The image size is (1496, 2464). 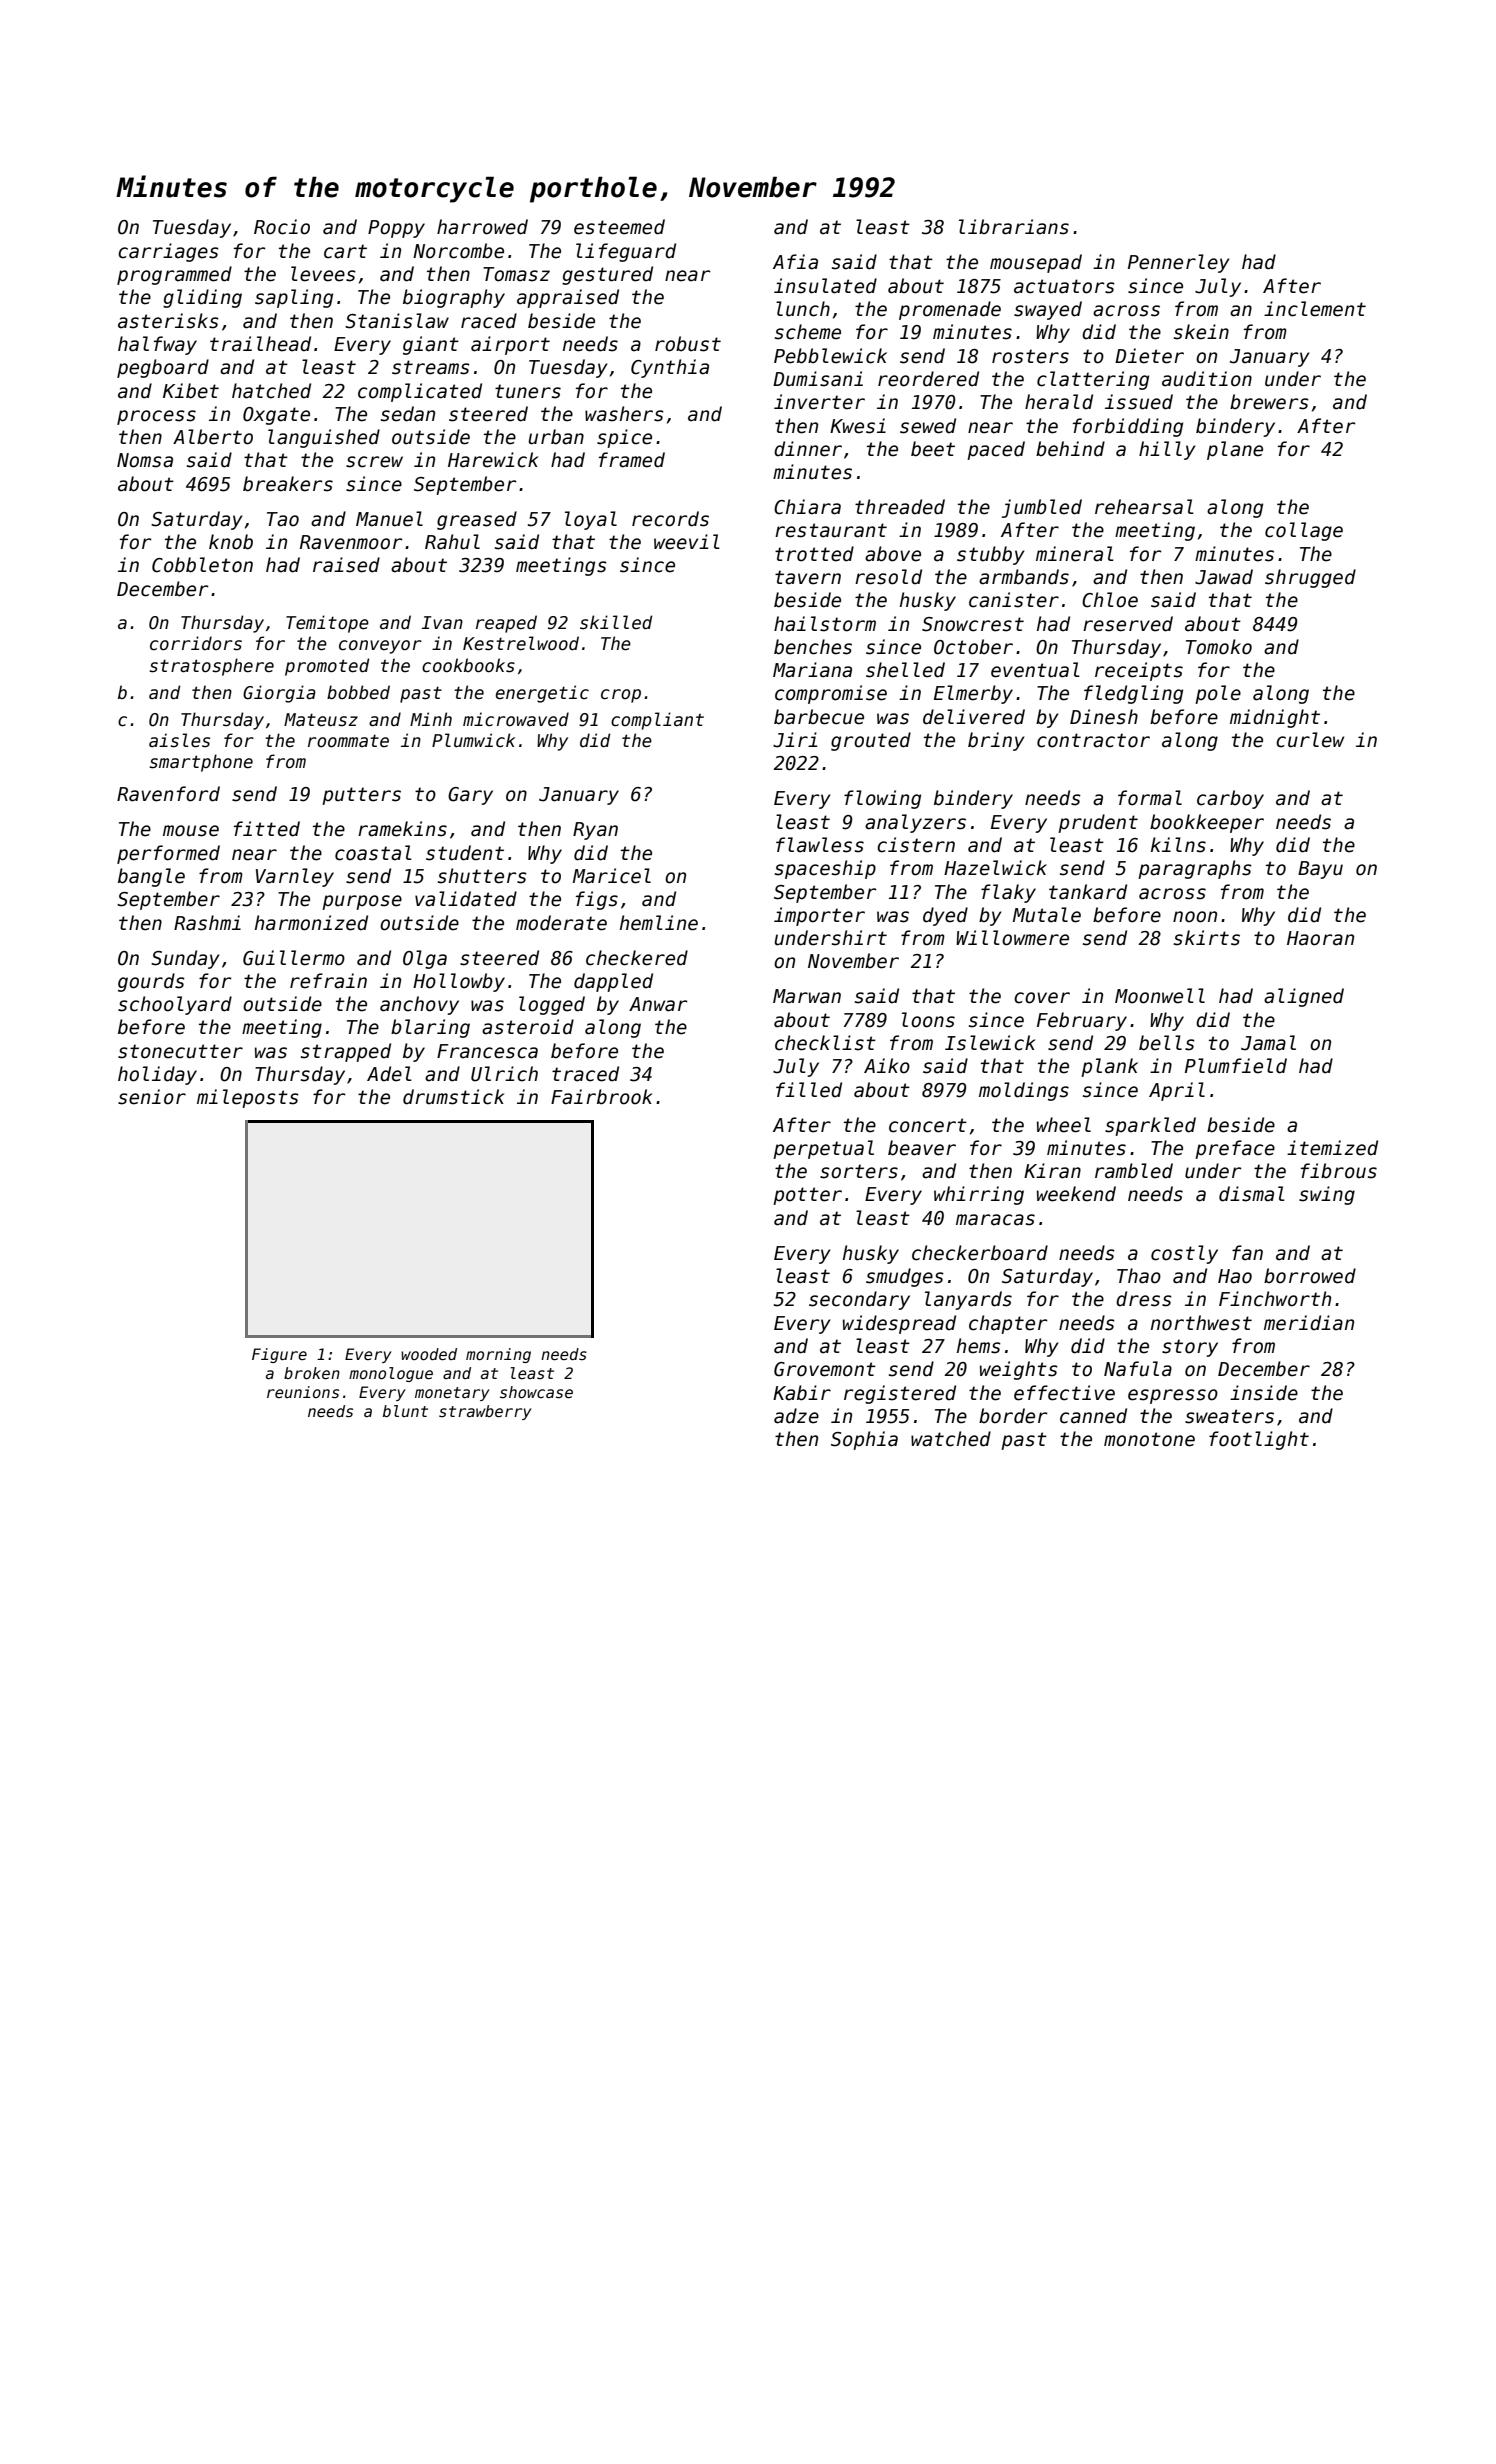 I want to click on morning, so click(x=498, y=1355).
